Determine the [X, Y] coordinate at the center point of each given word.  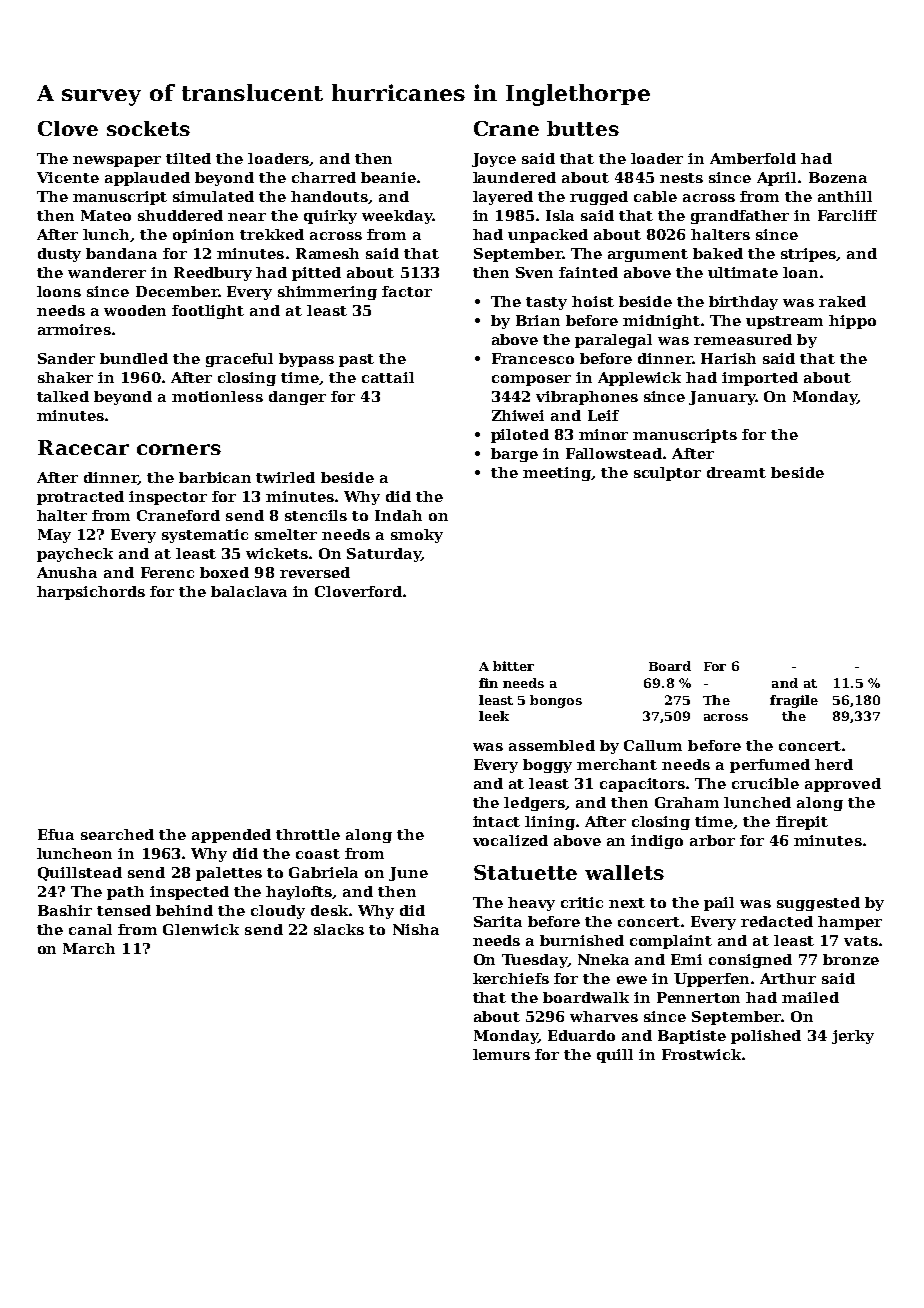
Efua [56, 834]
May [54, 536]
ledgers [535, 804]
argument [648, 255]
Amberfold [753, 158]
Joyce [494, 160]
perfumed [770, 766]
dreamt [736, 472]
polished [766, 1037]
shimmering [327, 293]
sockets [148, 128]
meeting [557, 474]
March [89, 948]
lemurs [501, 1054]
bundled [134, 358]
